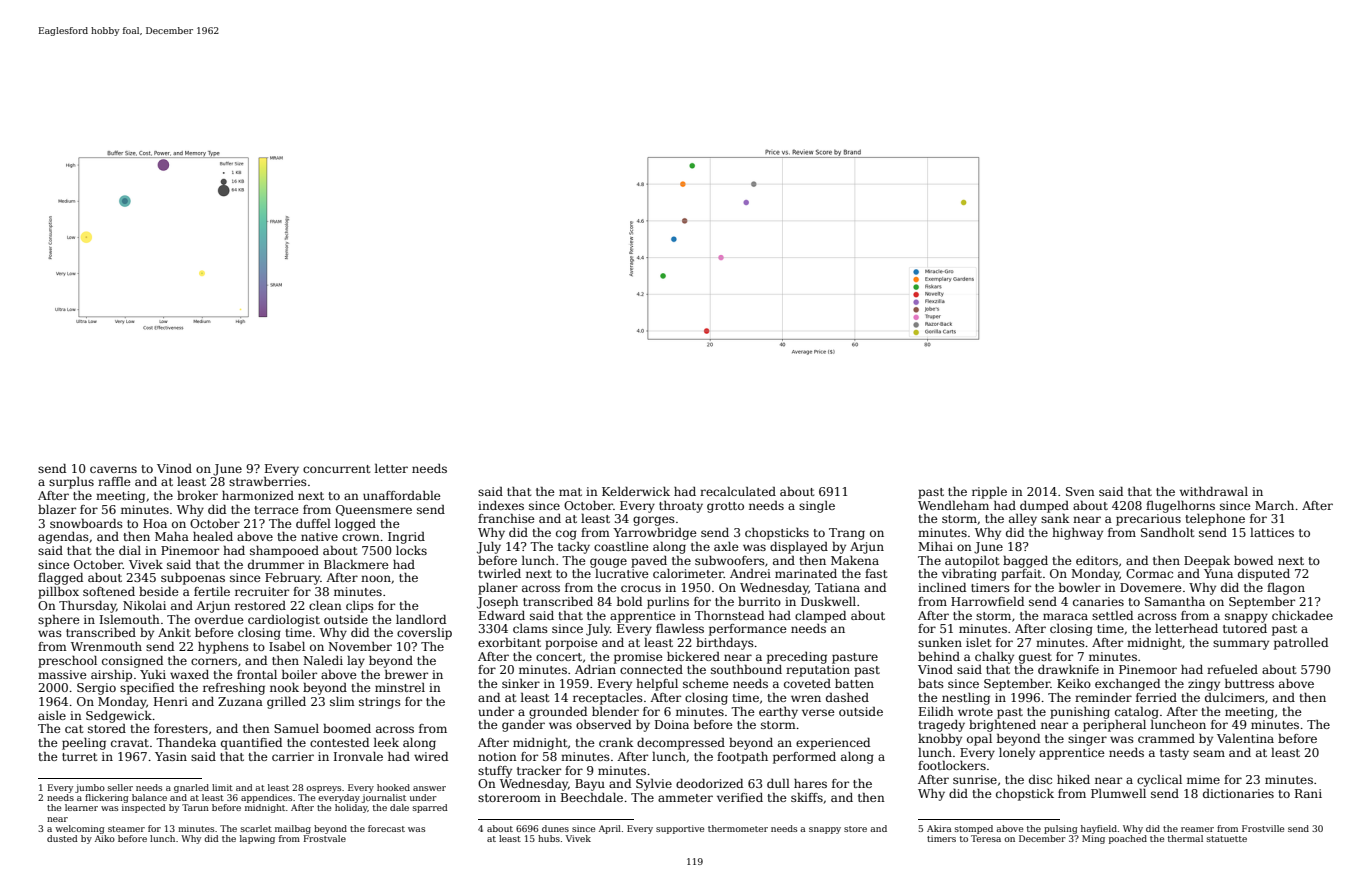 The height and width of the page is (887, 1372). I want to click on concurrent, so click(336, 469).
